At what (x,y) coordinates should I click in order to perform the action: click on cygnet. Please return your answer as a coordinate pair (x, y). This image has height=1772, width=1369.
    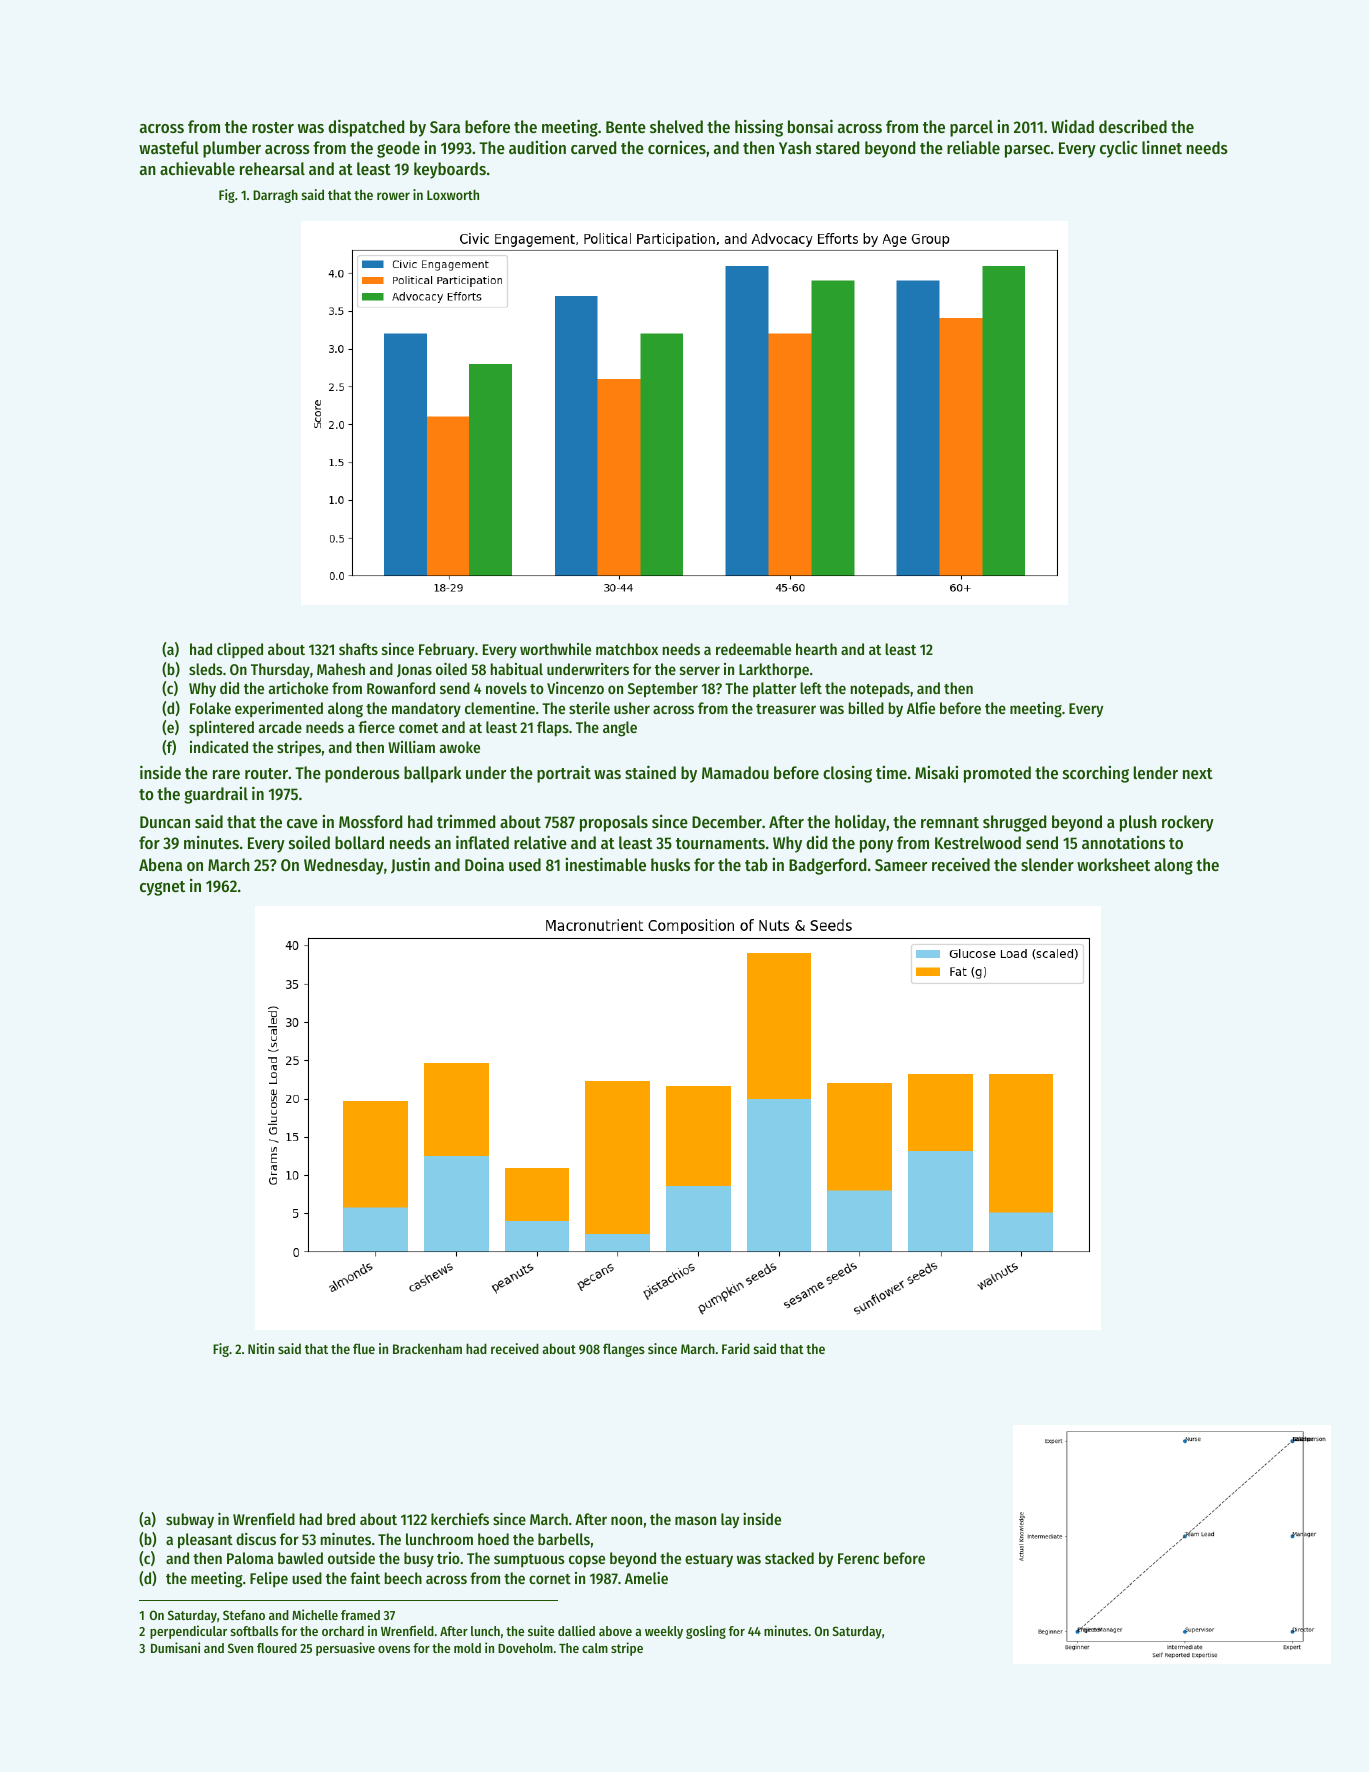
    Looking at the image, I should click on (162, 888).
